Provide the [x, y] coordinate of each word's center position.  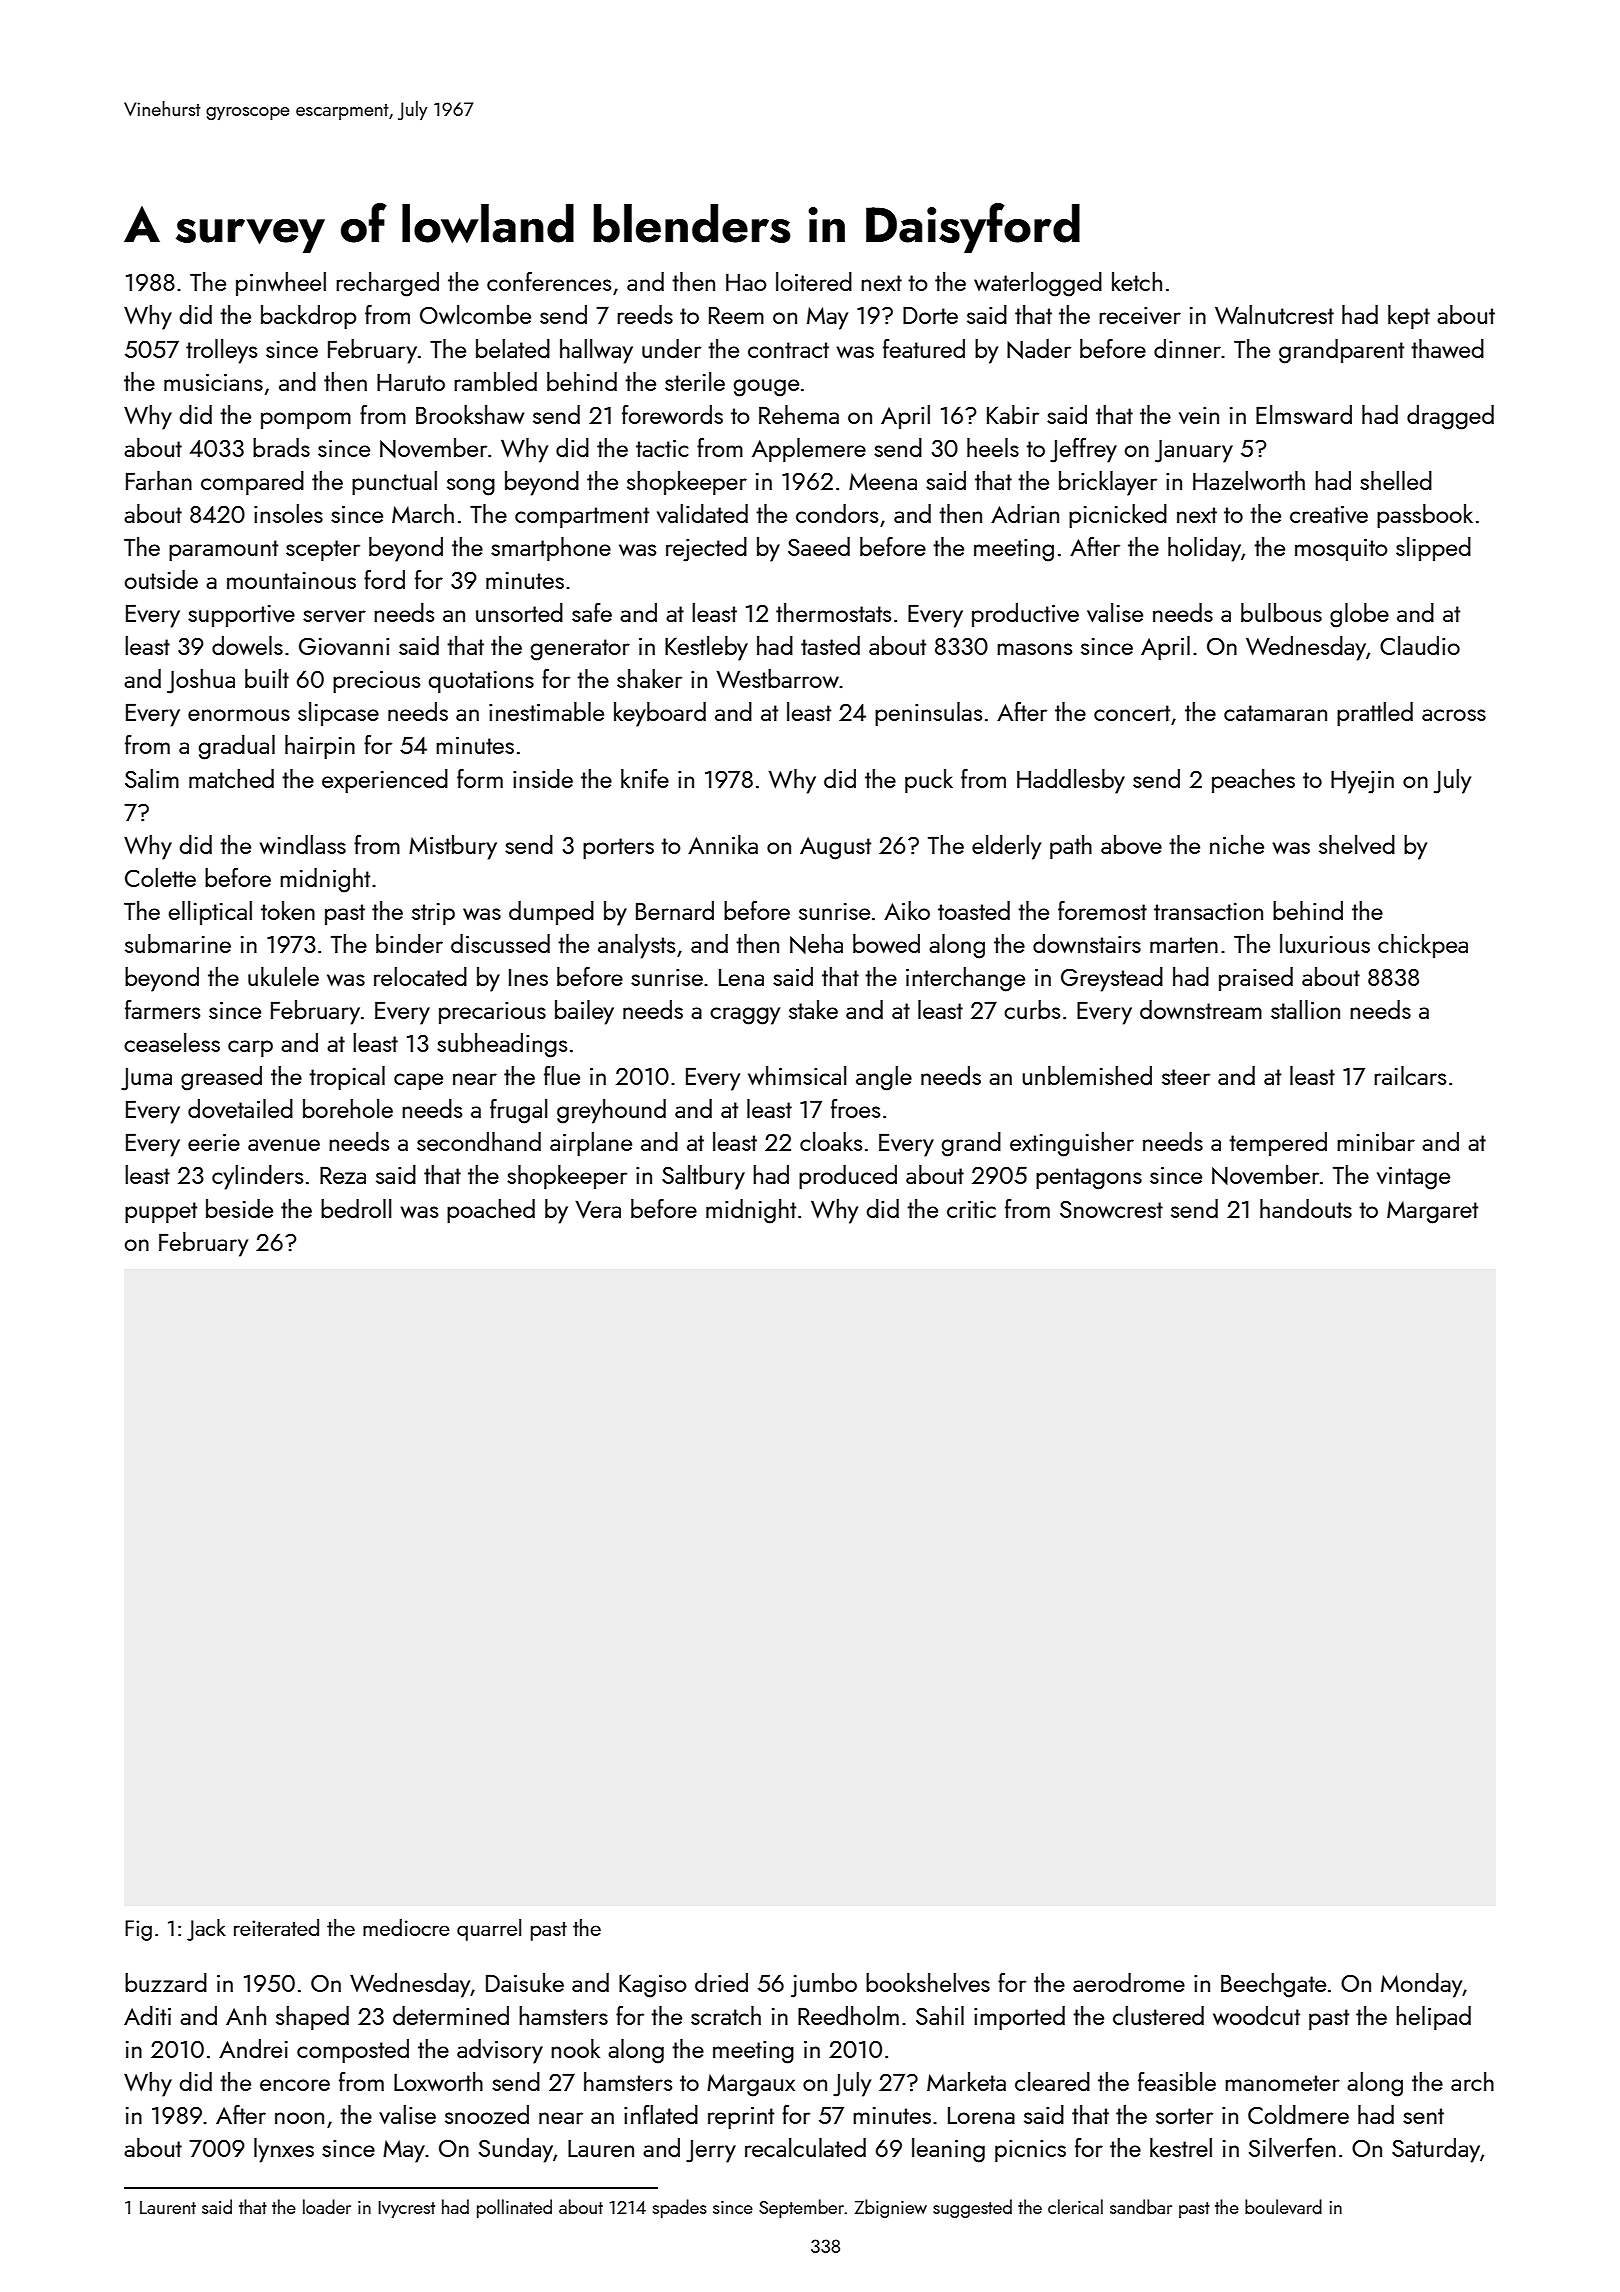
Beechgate [1273, 1985]
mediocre [406, 1927]
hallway [596, 351]
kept [1409, 317]
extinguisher [1072, 1144]
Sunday [516, 2150]
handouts [1306, 1208]
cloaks [831, 1141]
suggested [972, 2208]
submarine [178, 943]
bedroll [356, 1208]
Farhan [159, 480]
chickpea [1423, 946]
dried [721, 1982]
